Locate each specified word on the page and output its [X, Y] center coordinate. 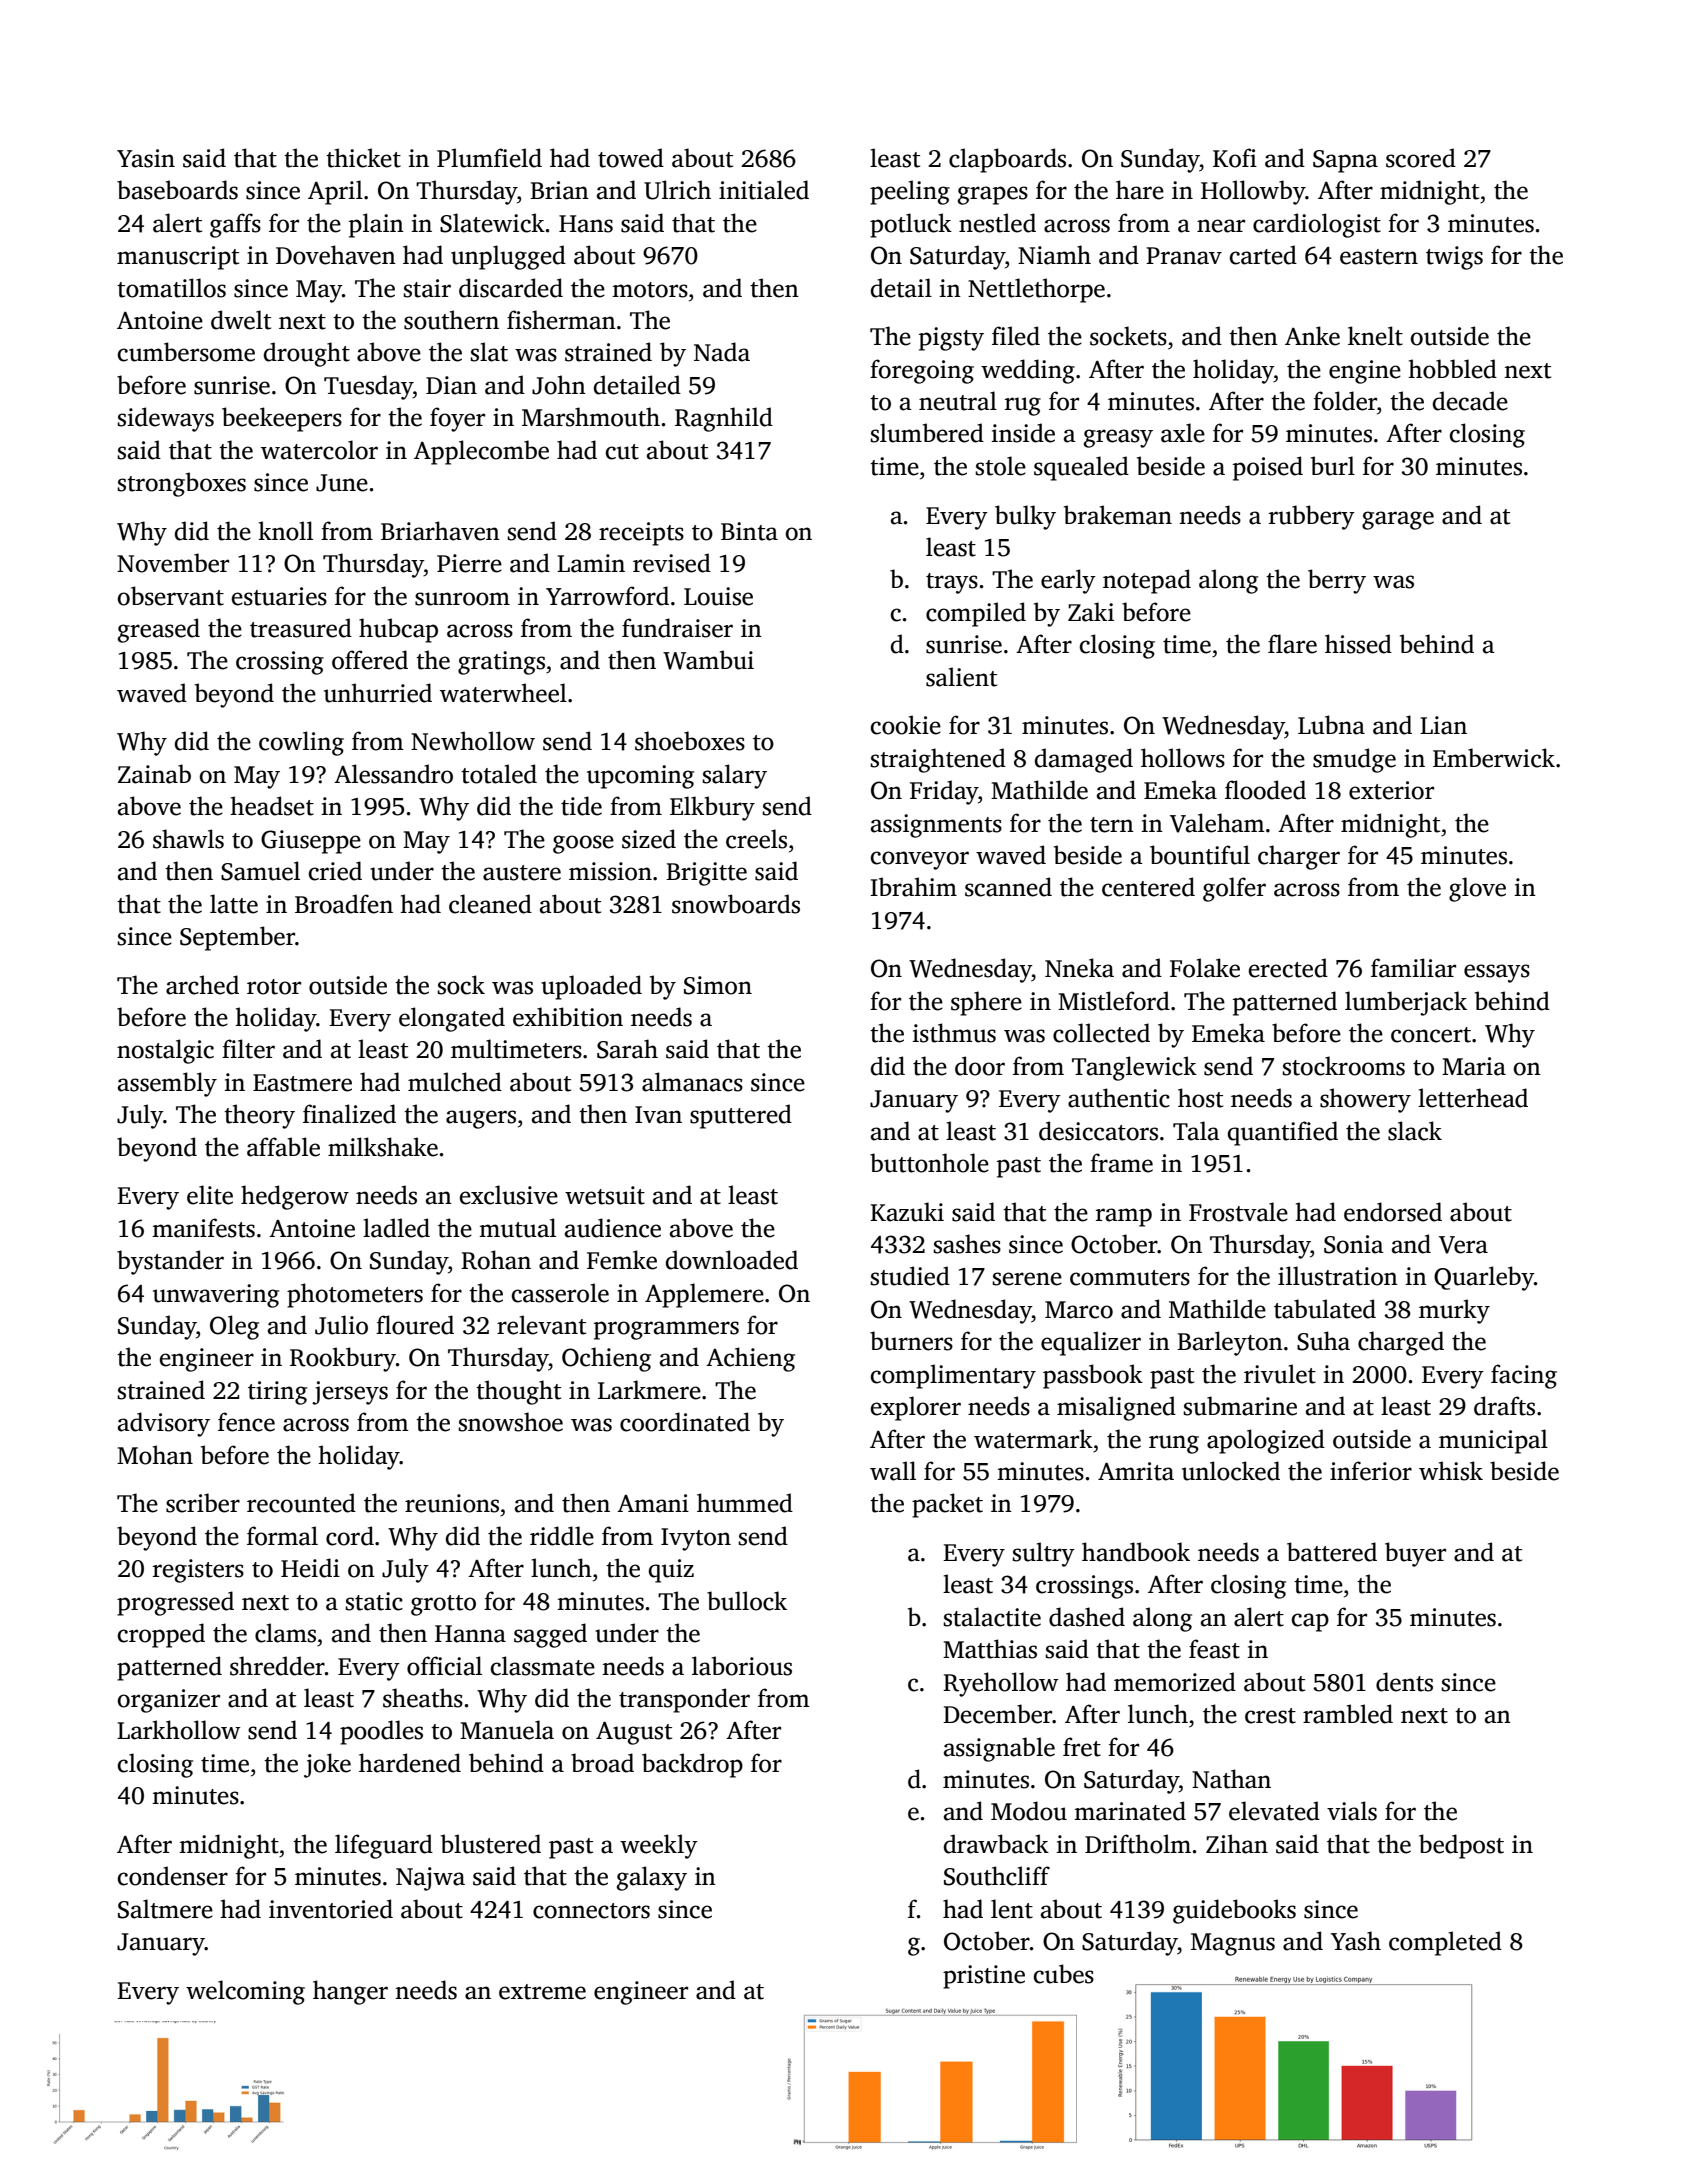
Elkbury [712, 808]
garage [1398, 520]
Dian [451, 385]
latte [234, 904]
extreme [542, 1992]
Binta [749, 531]
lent [1012, 1909]
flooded [1265, 790]
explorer [916, 1408]
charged [1401, 1343]
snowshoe [510, 1422]
